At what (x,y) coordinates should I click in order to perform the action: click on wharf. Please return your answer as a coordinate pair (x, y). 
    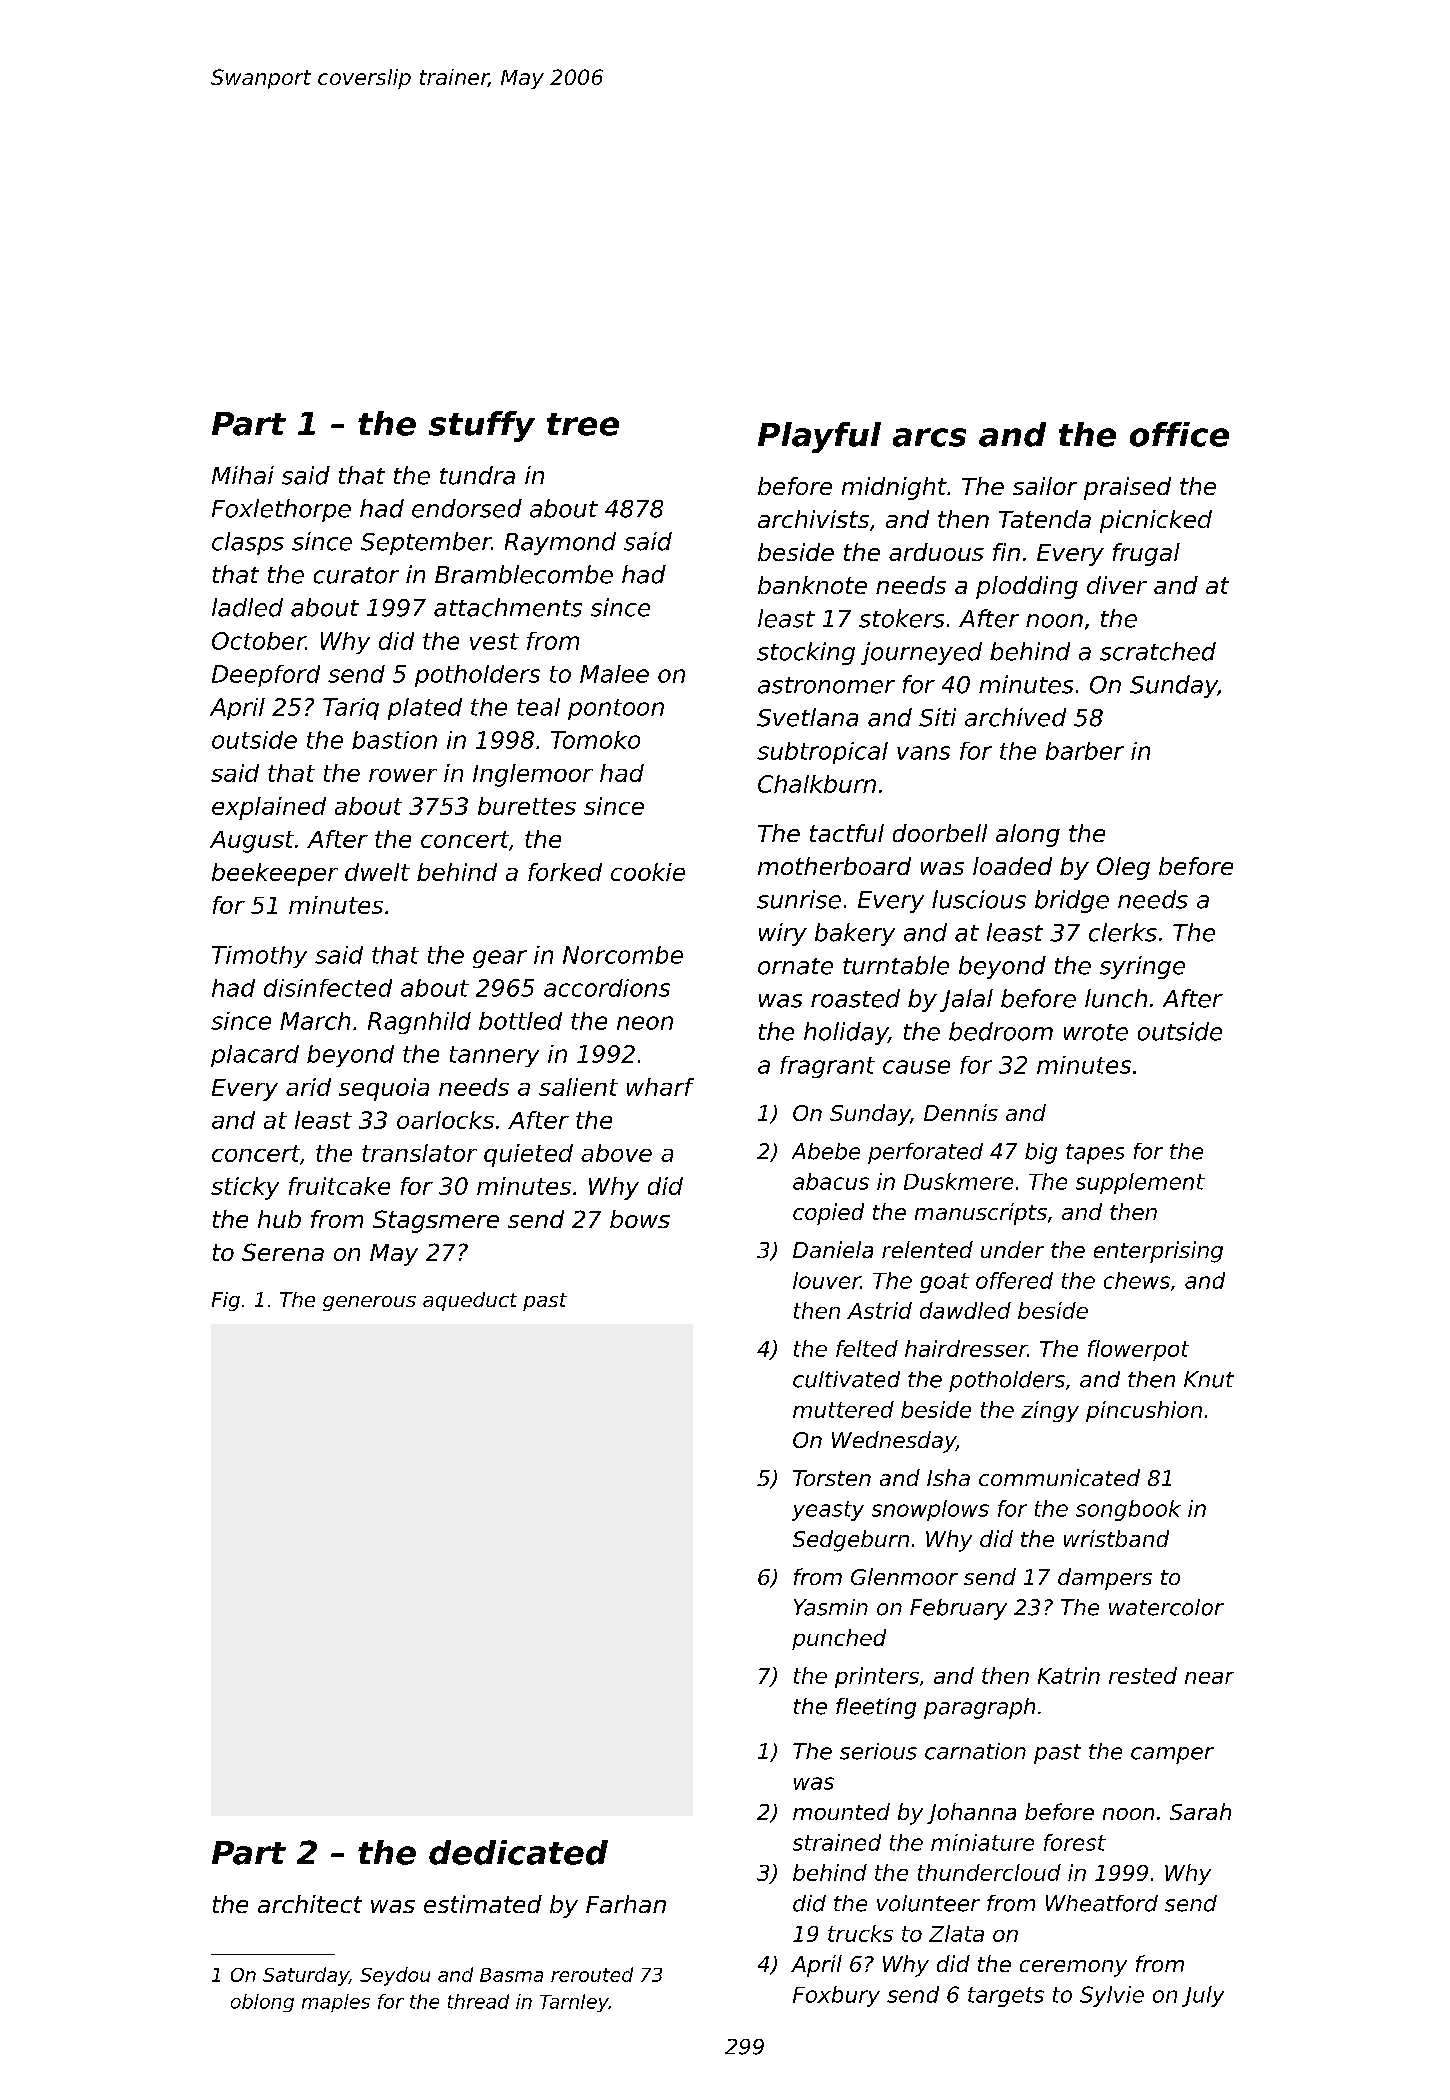
    Looking at the image, I should click on (660, 1087).
